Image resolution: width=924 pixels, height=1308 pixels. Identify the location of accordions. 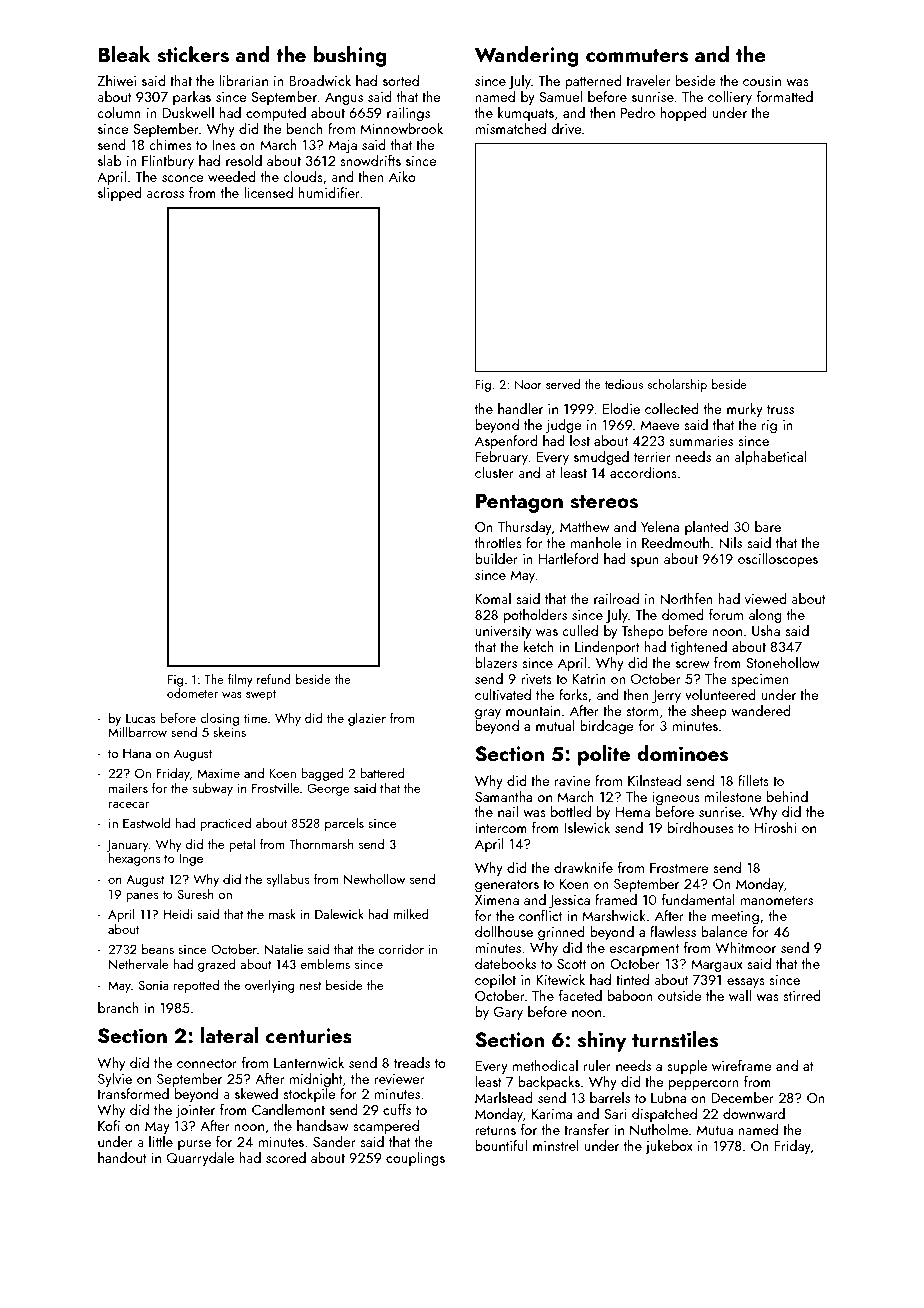
(643, 472).
